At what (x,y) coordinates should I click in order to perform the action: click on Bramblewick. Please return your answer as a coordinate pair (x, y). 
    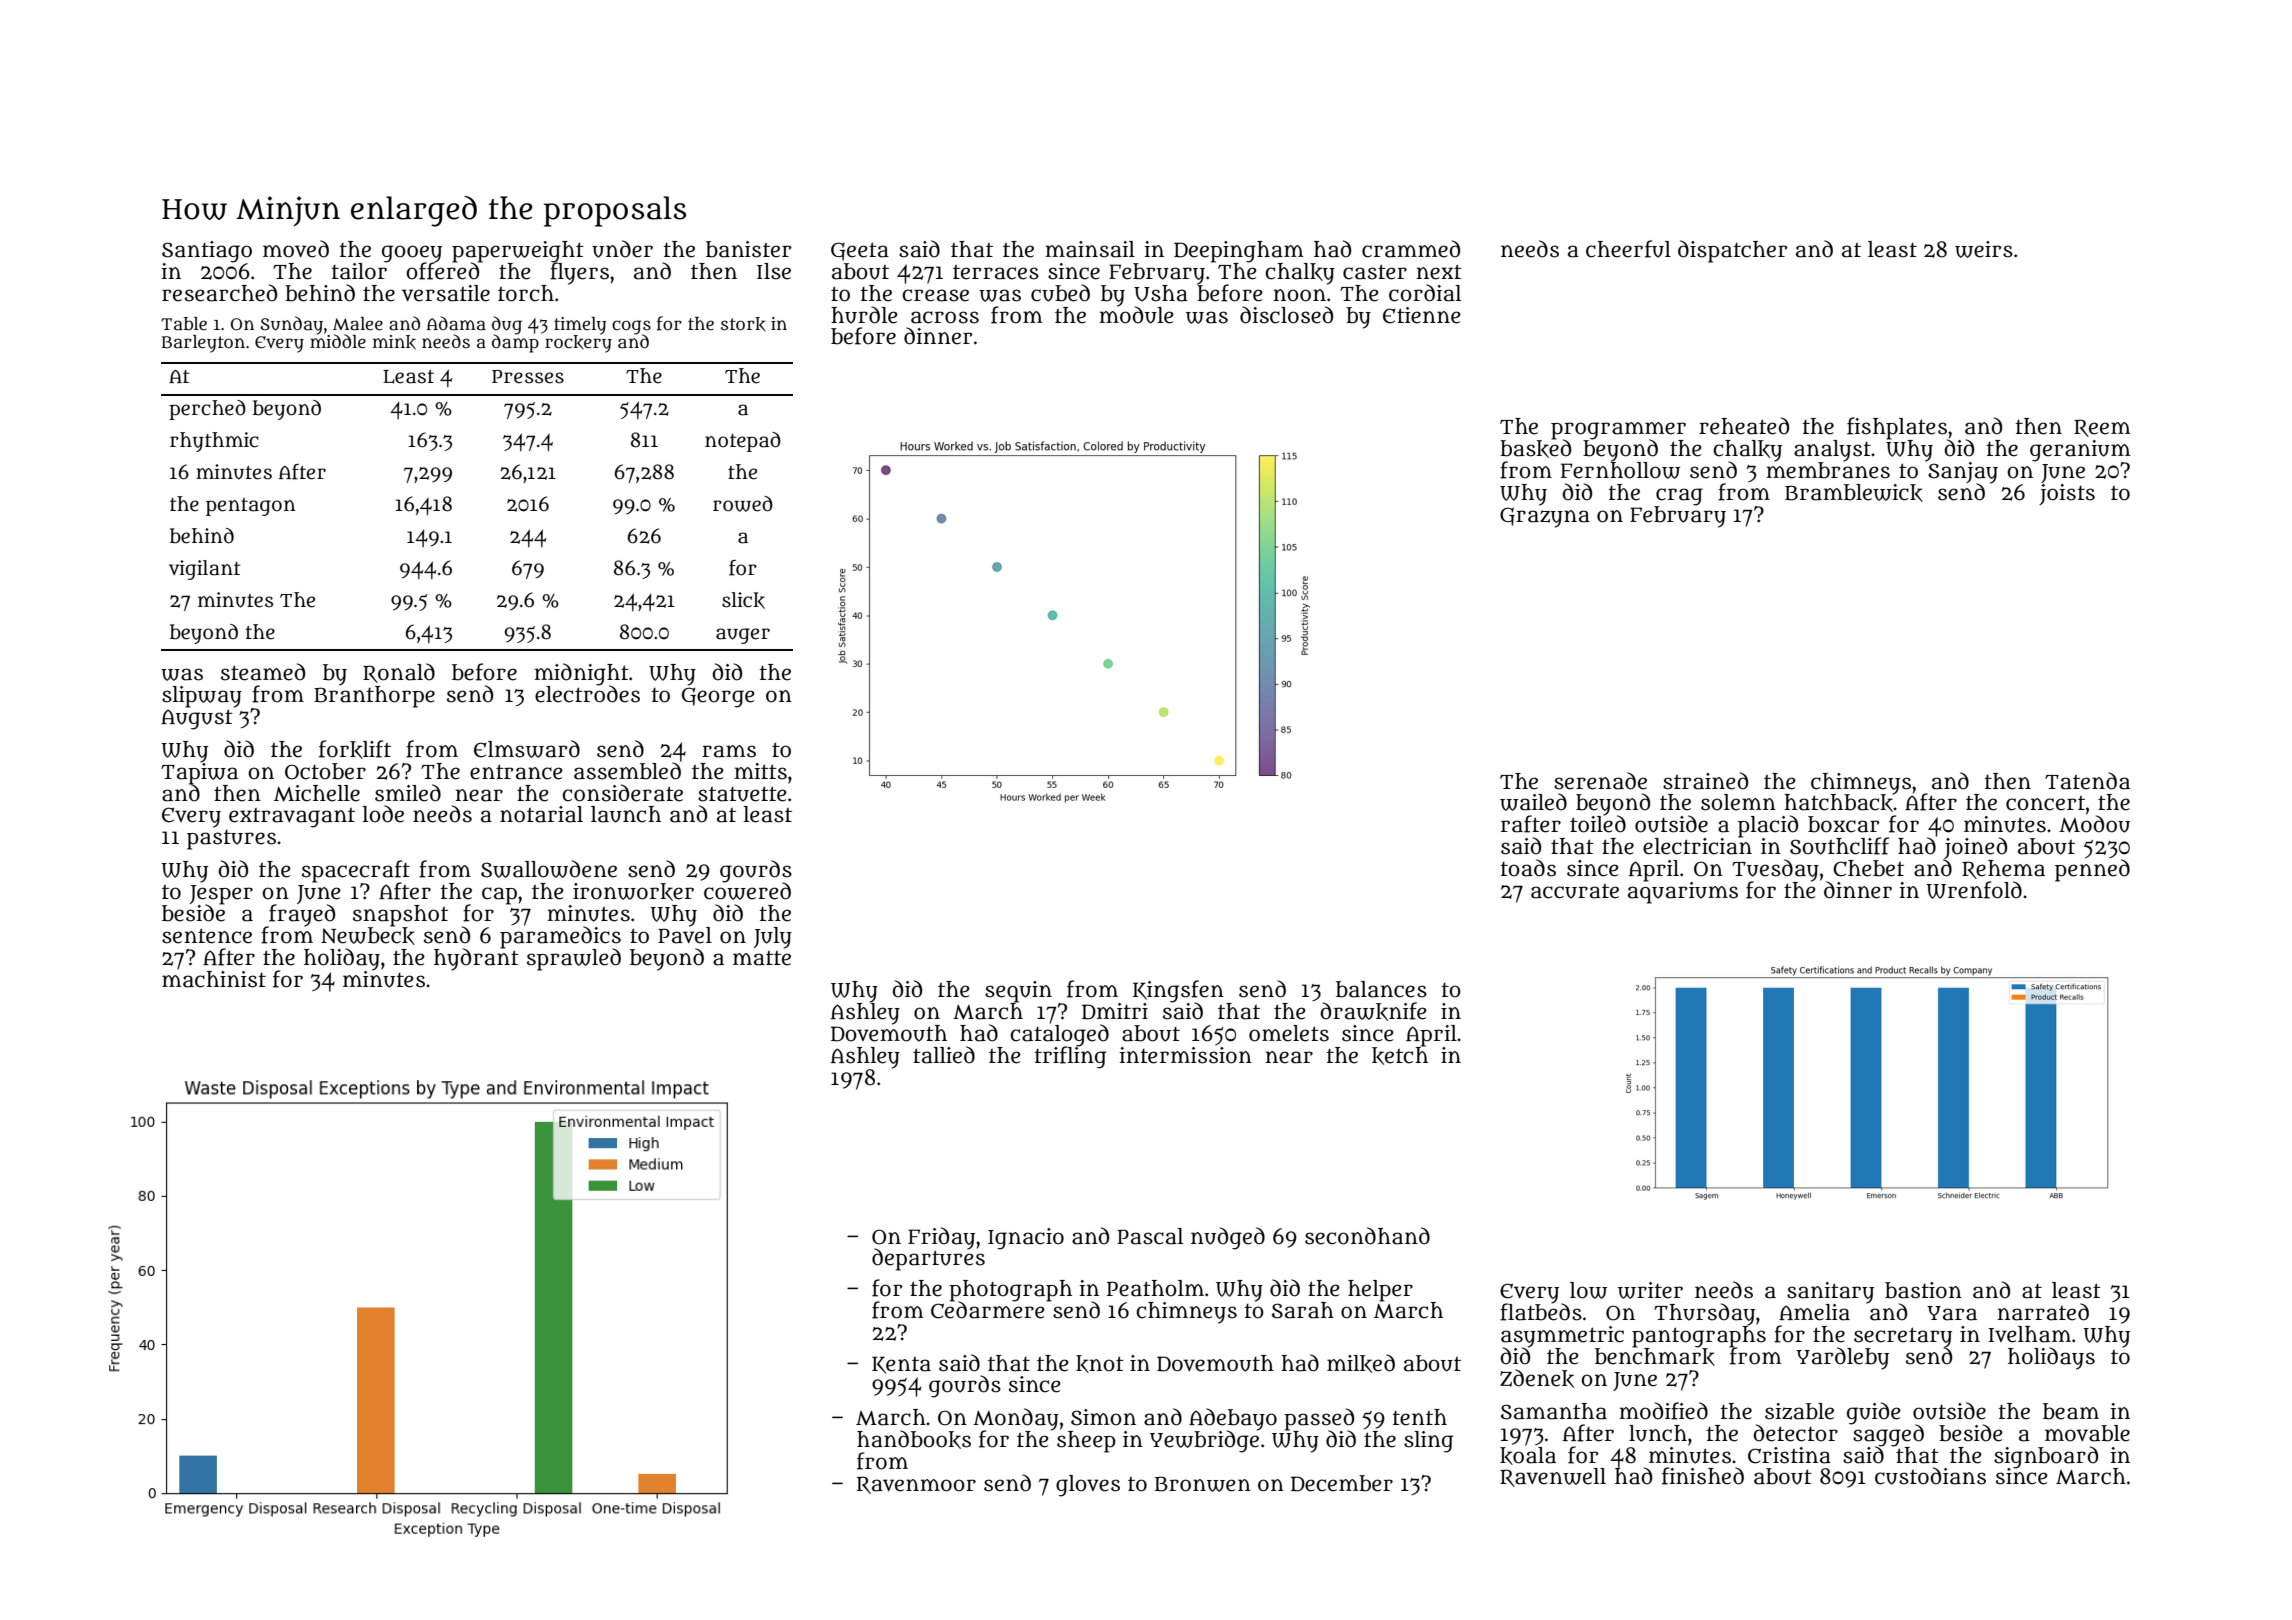
    Looking at the image, I should click on (1854, 493).
